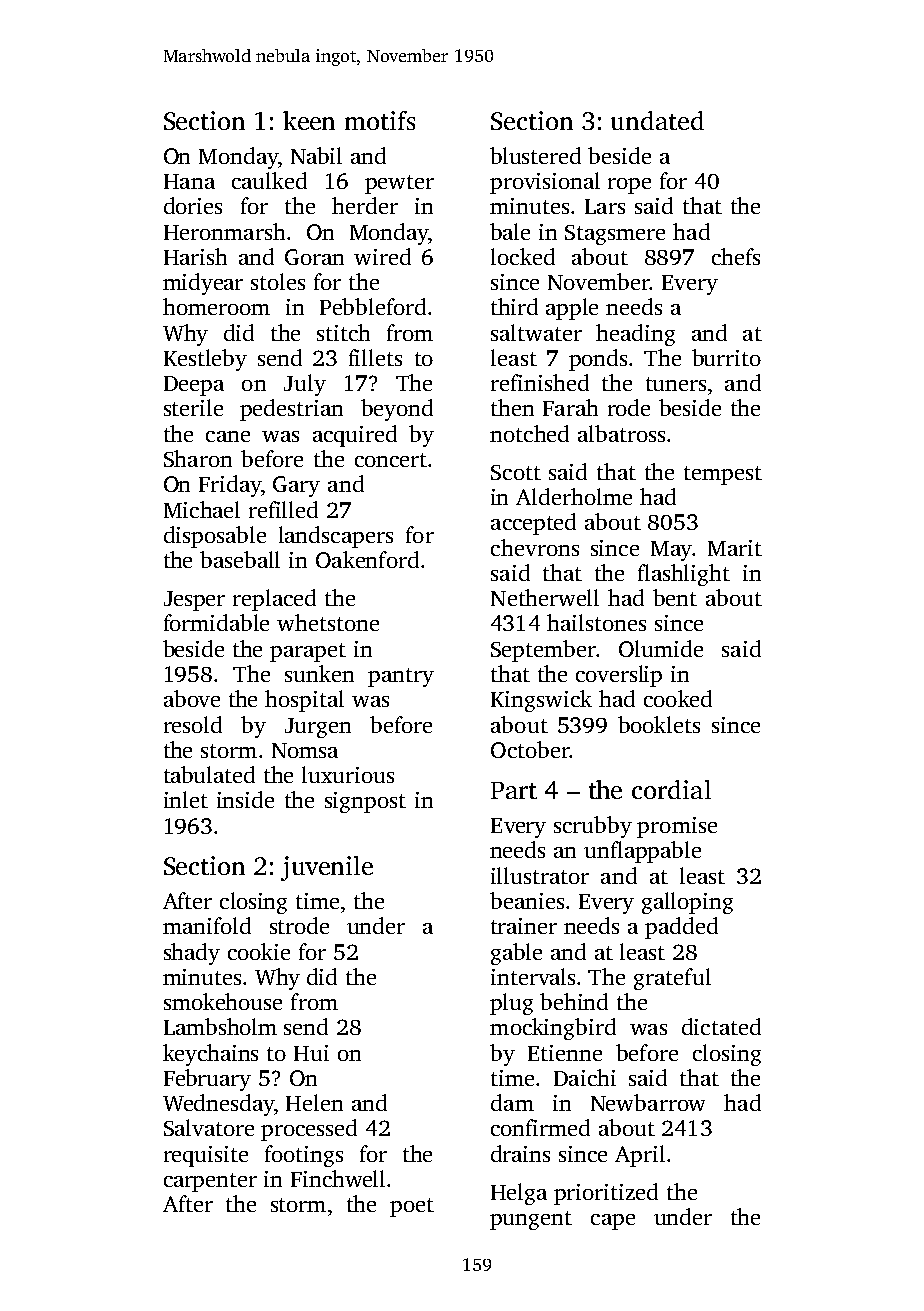 The height and width of the document is (1311, 924). What do you see at coordinates (606, 1194) in the document?
I see `prioritized` at bounding box center [606, 1194].
